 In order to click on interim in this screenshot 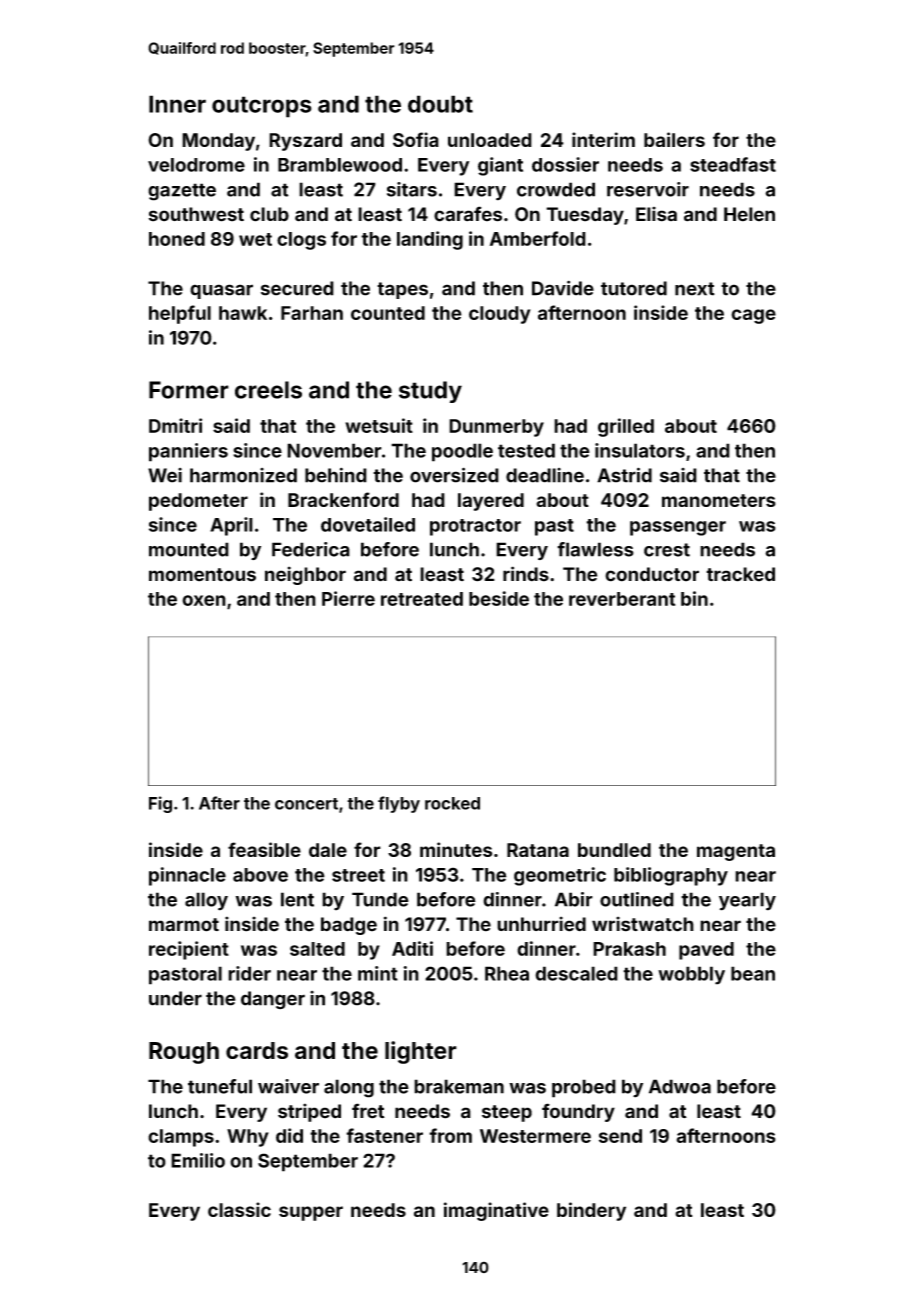, I will do `click(603, 139)`.
